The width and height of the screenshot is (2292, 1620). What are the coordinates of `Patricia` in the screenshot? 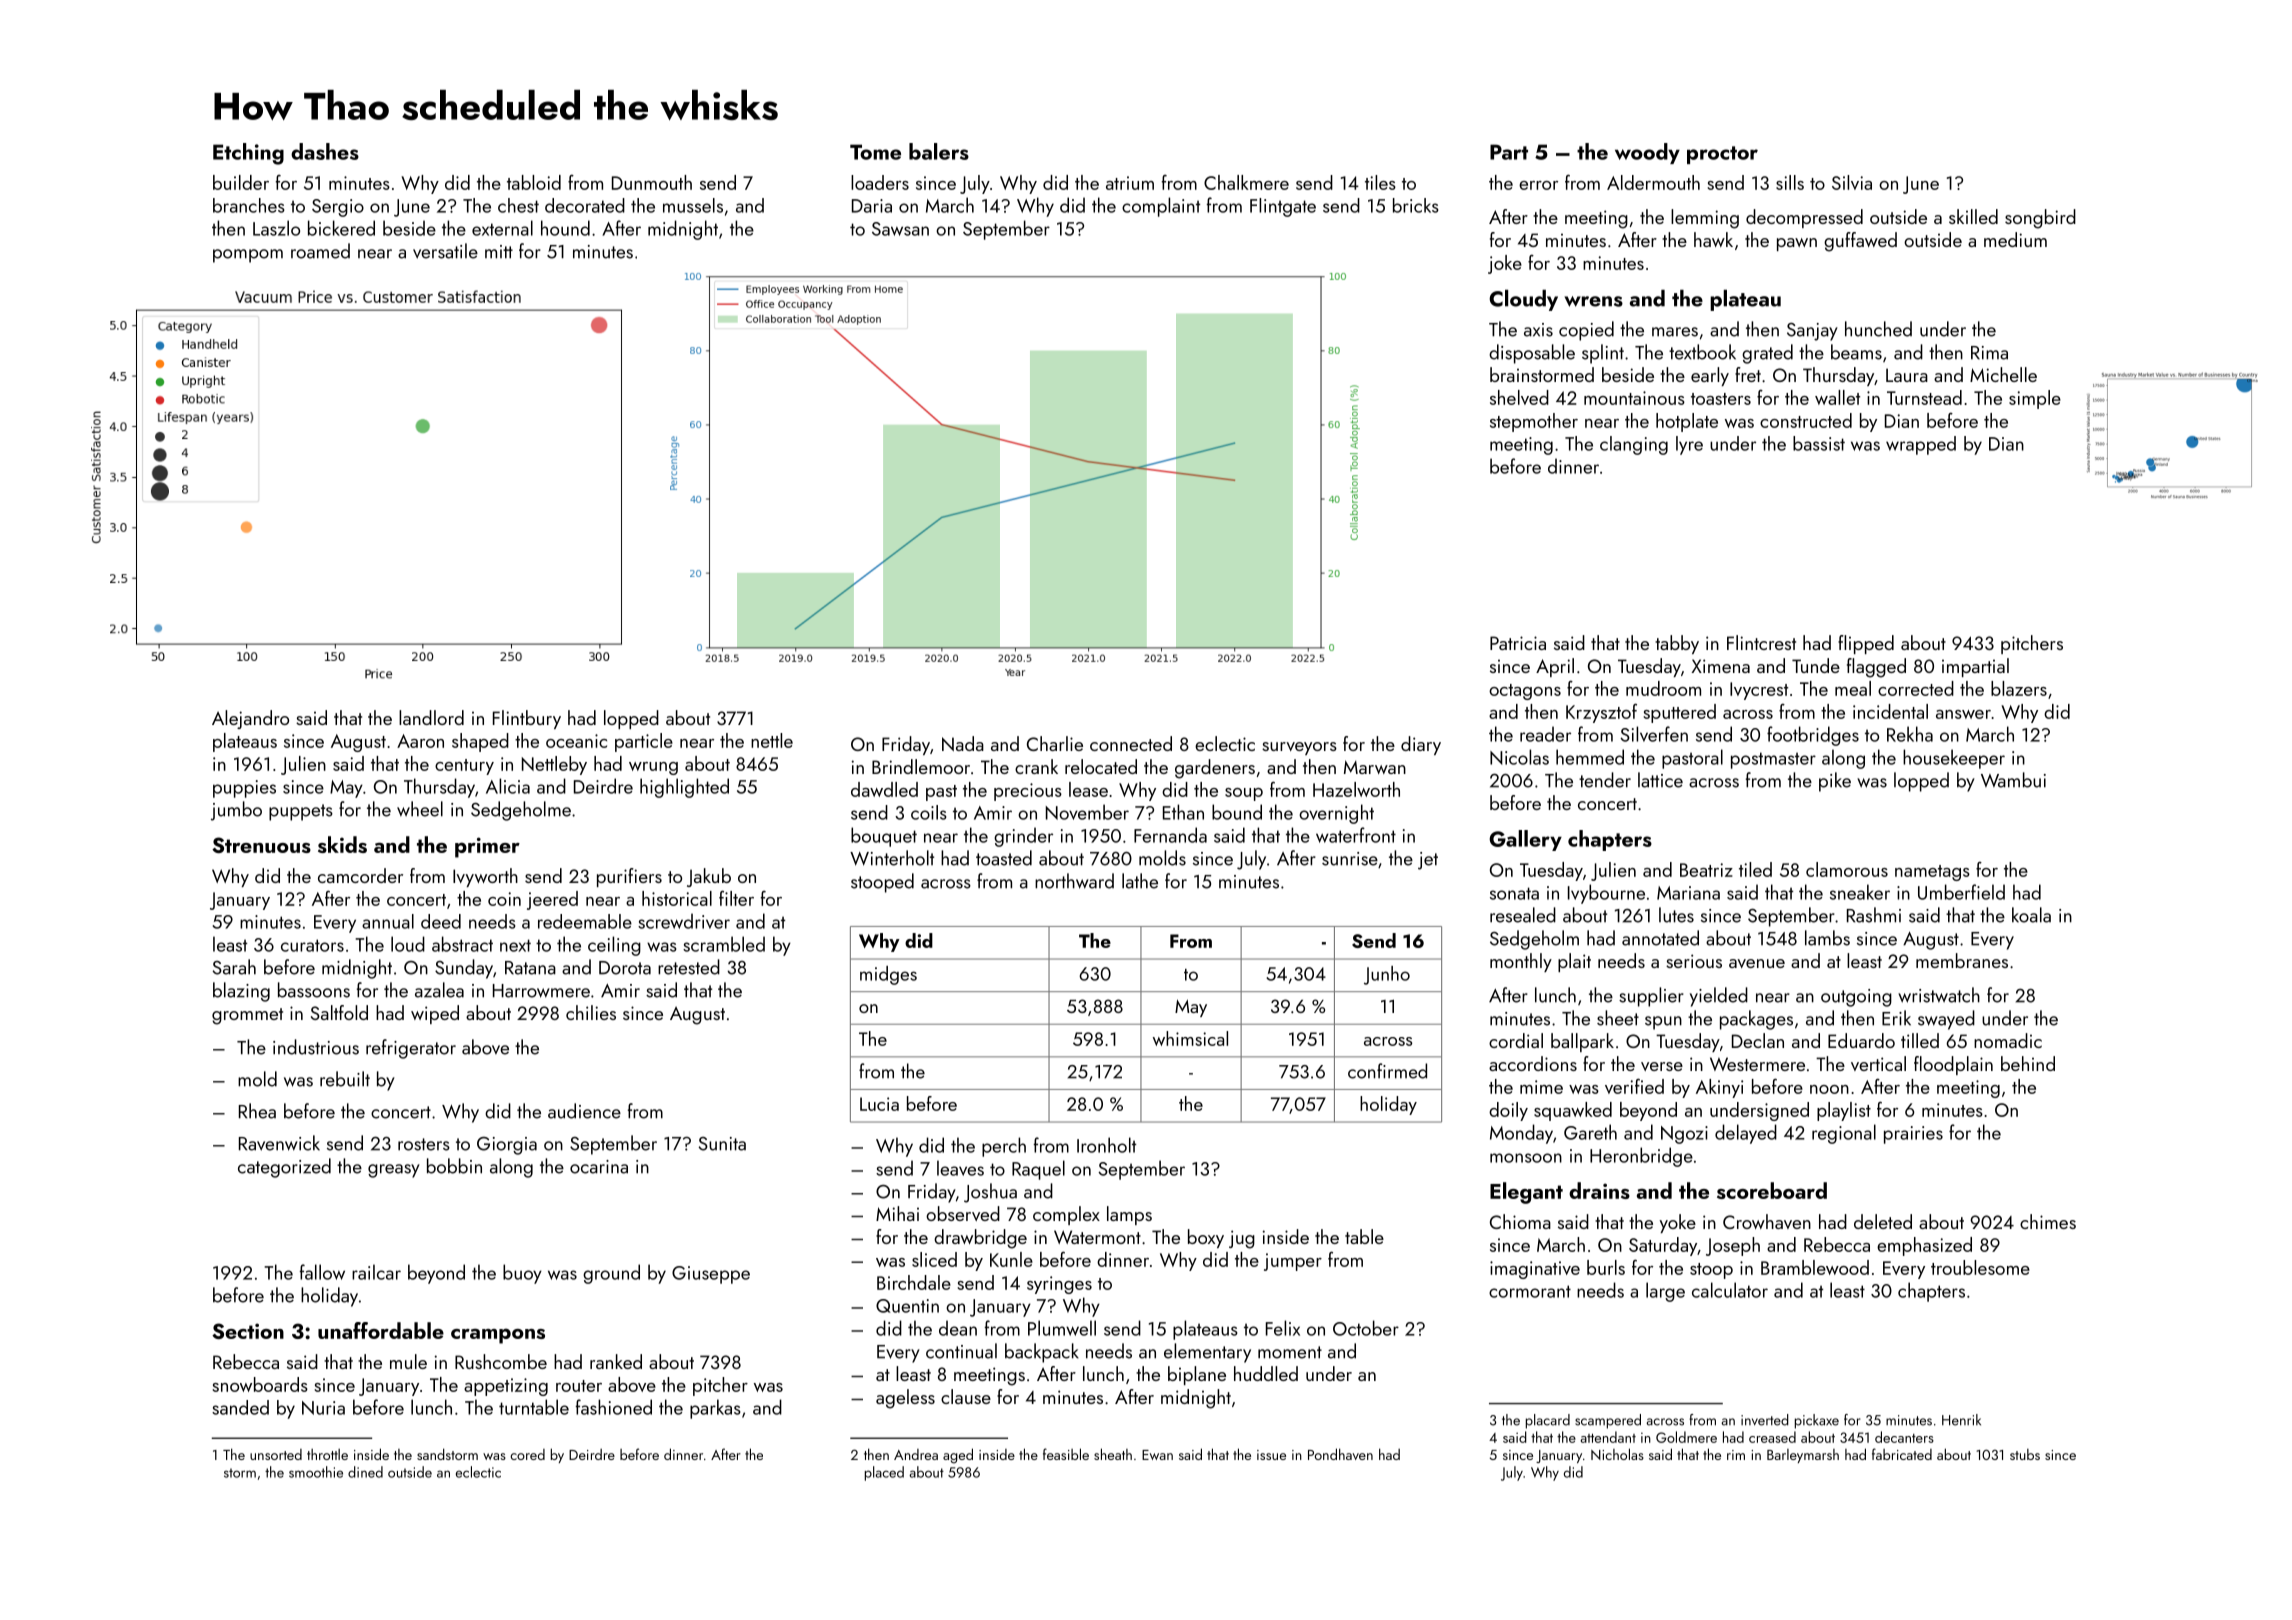 It's located at (1518, 643).
